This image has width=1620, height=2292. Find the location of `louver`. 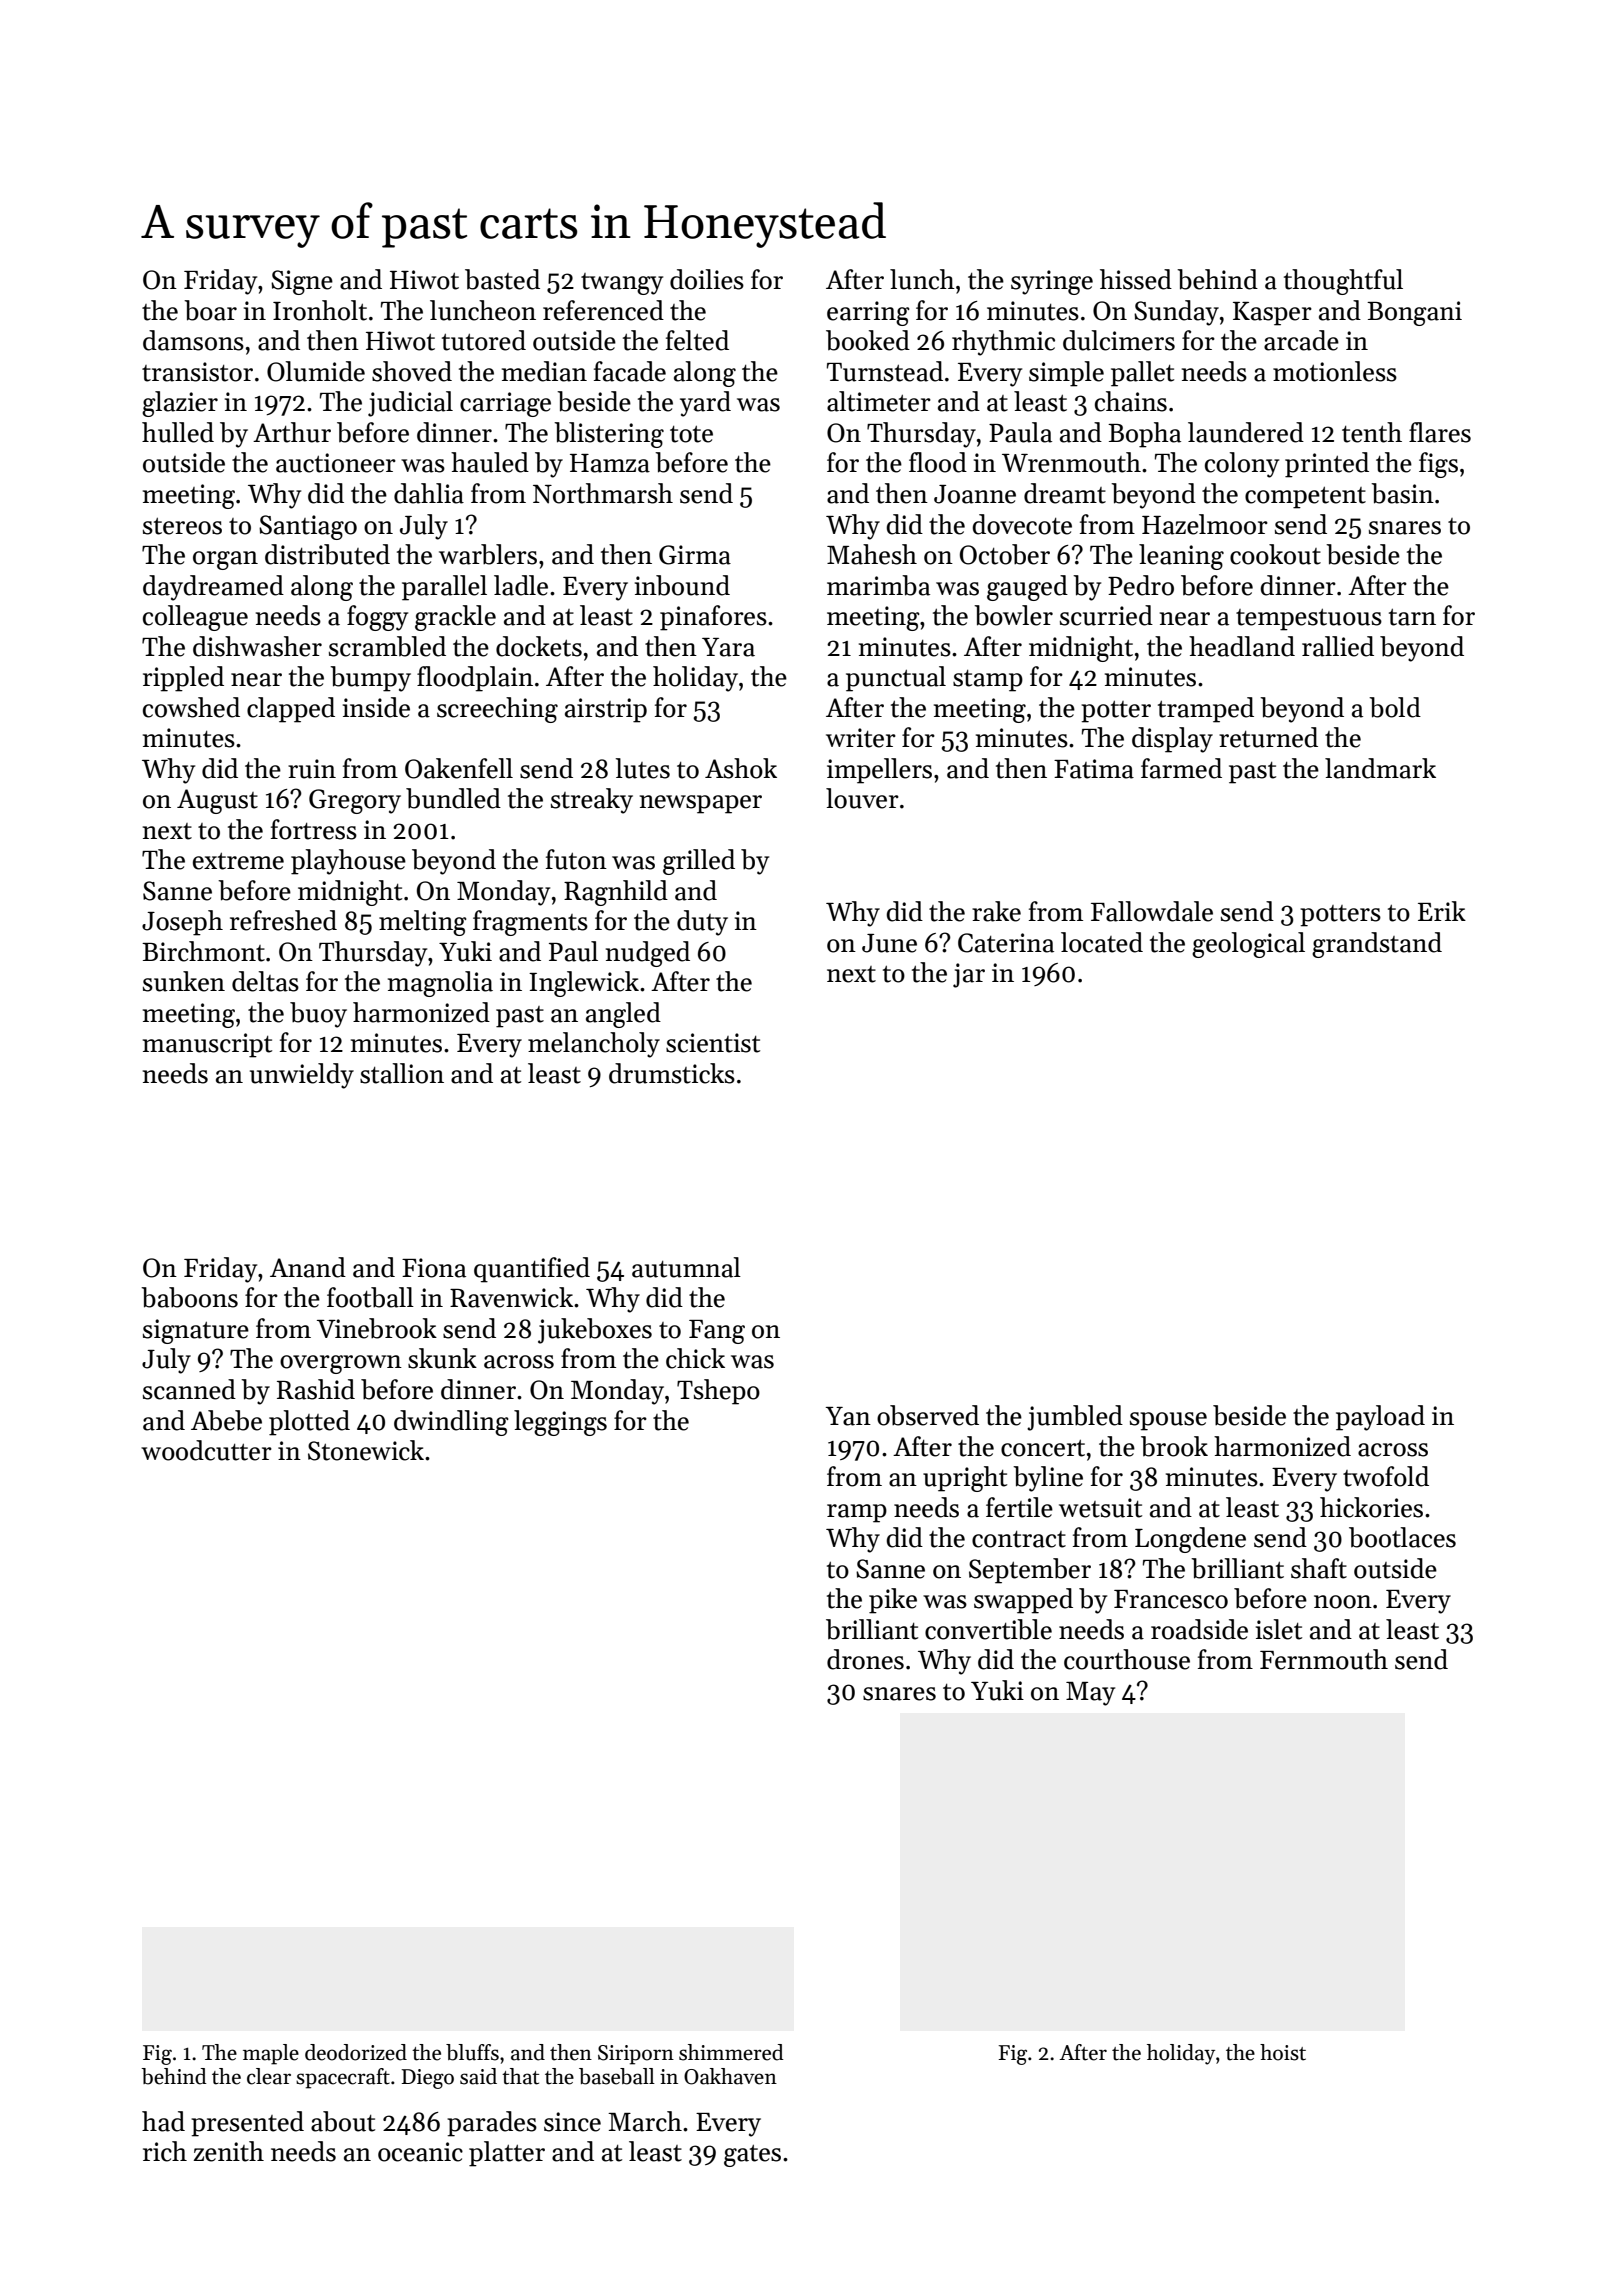

louver is located at coordinates (862, 798).
